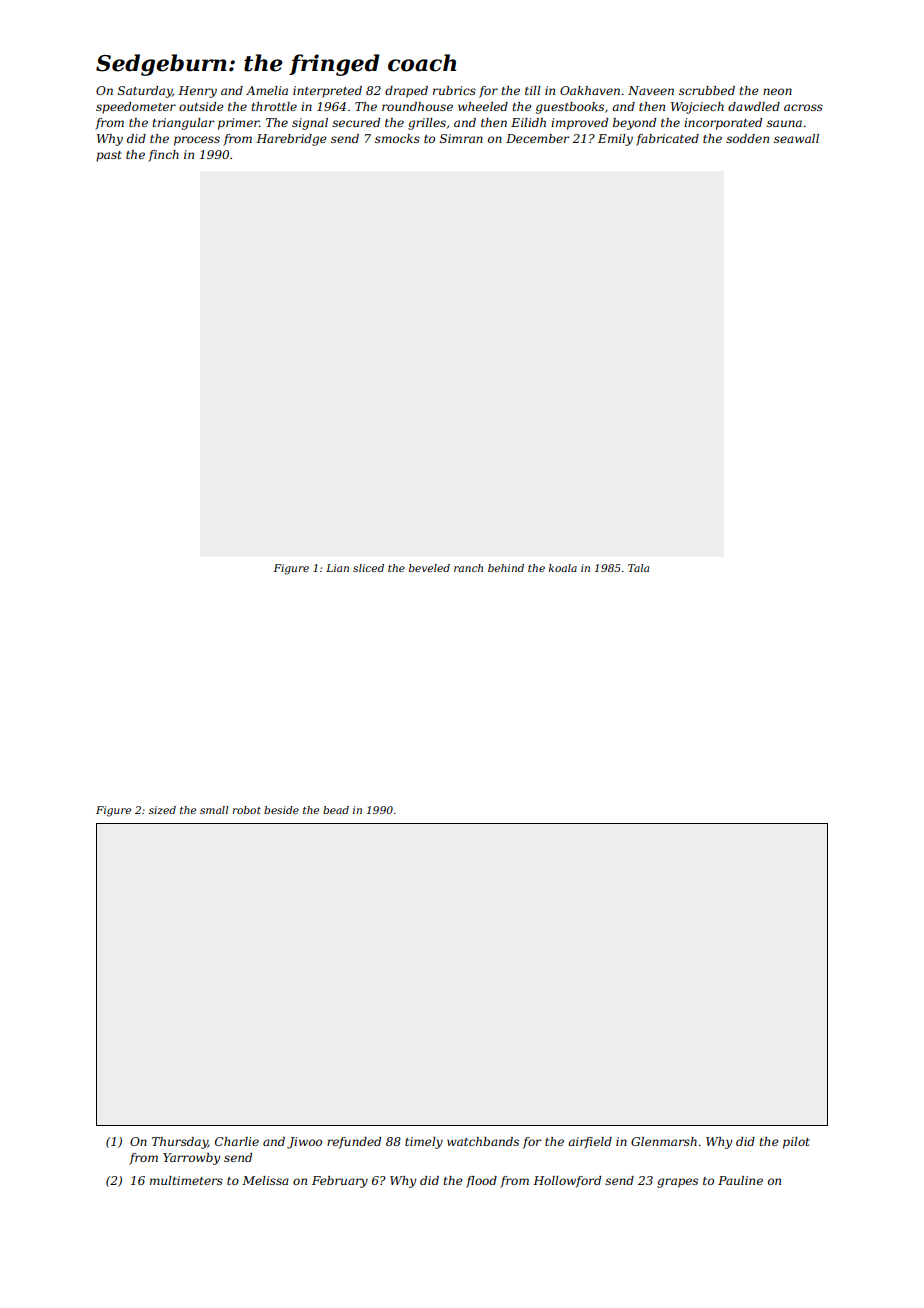 The image size is (924, 1308). Describe the element at coordinates (162, 810) in the screenshot. I see `sized` at that location.
